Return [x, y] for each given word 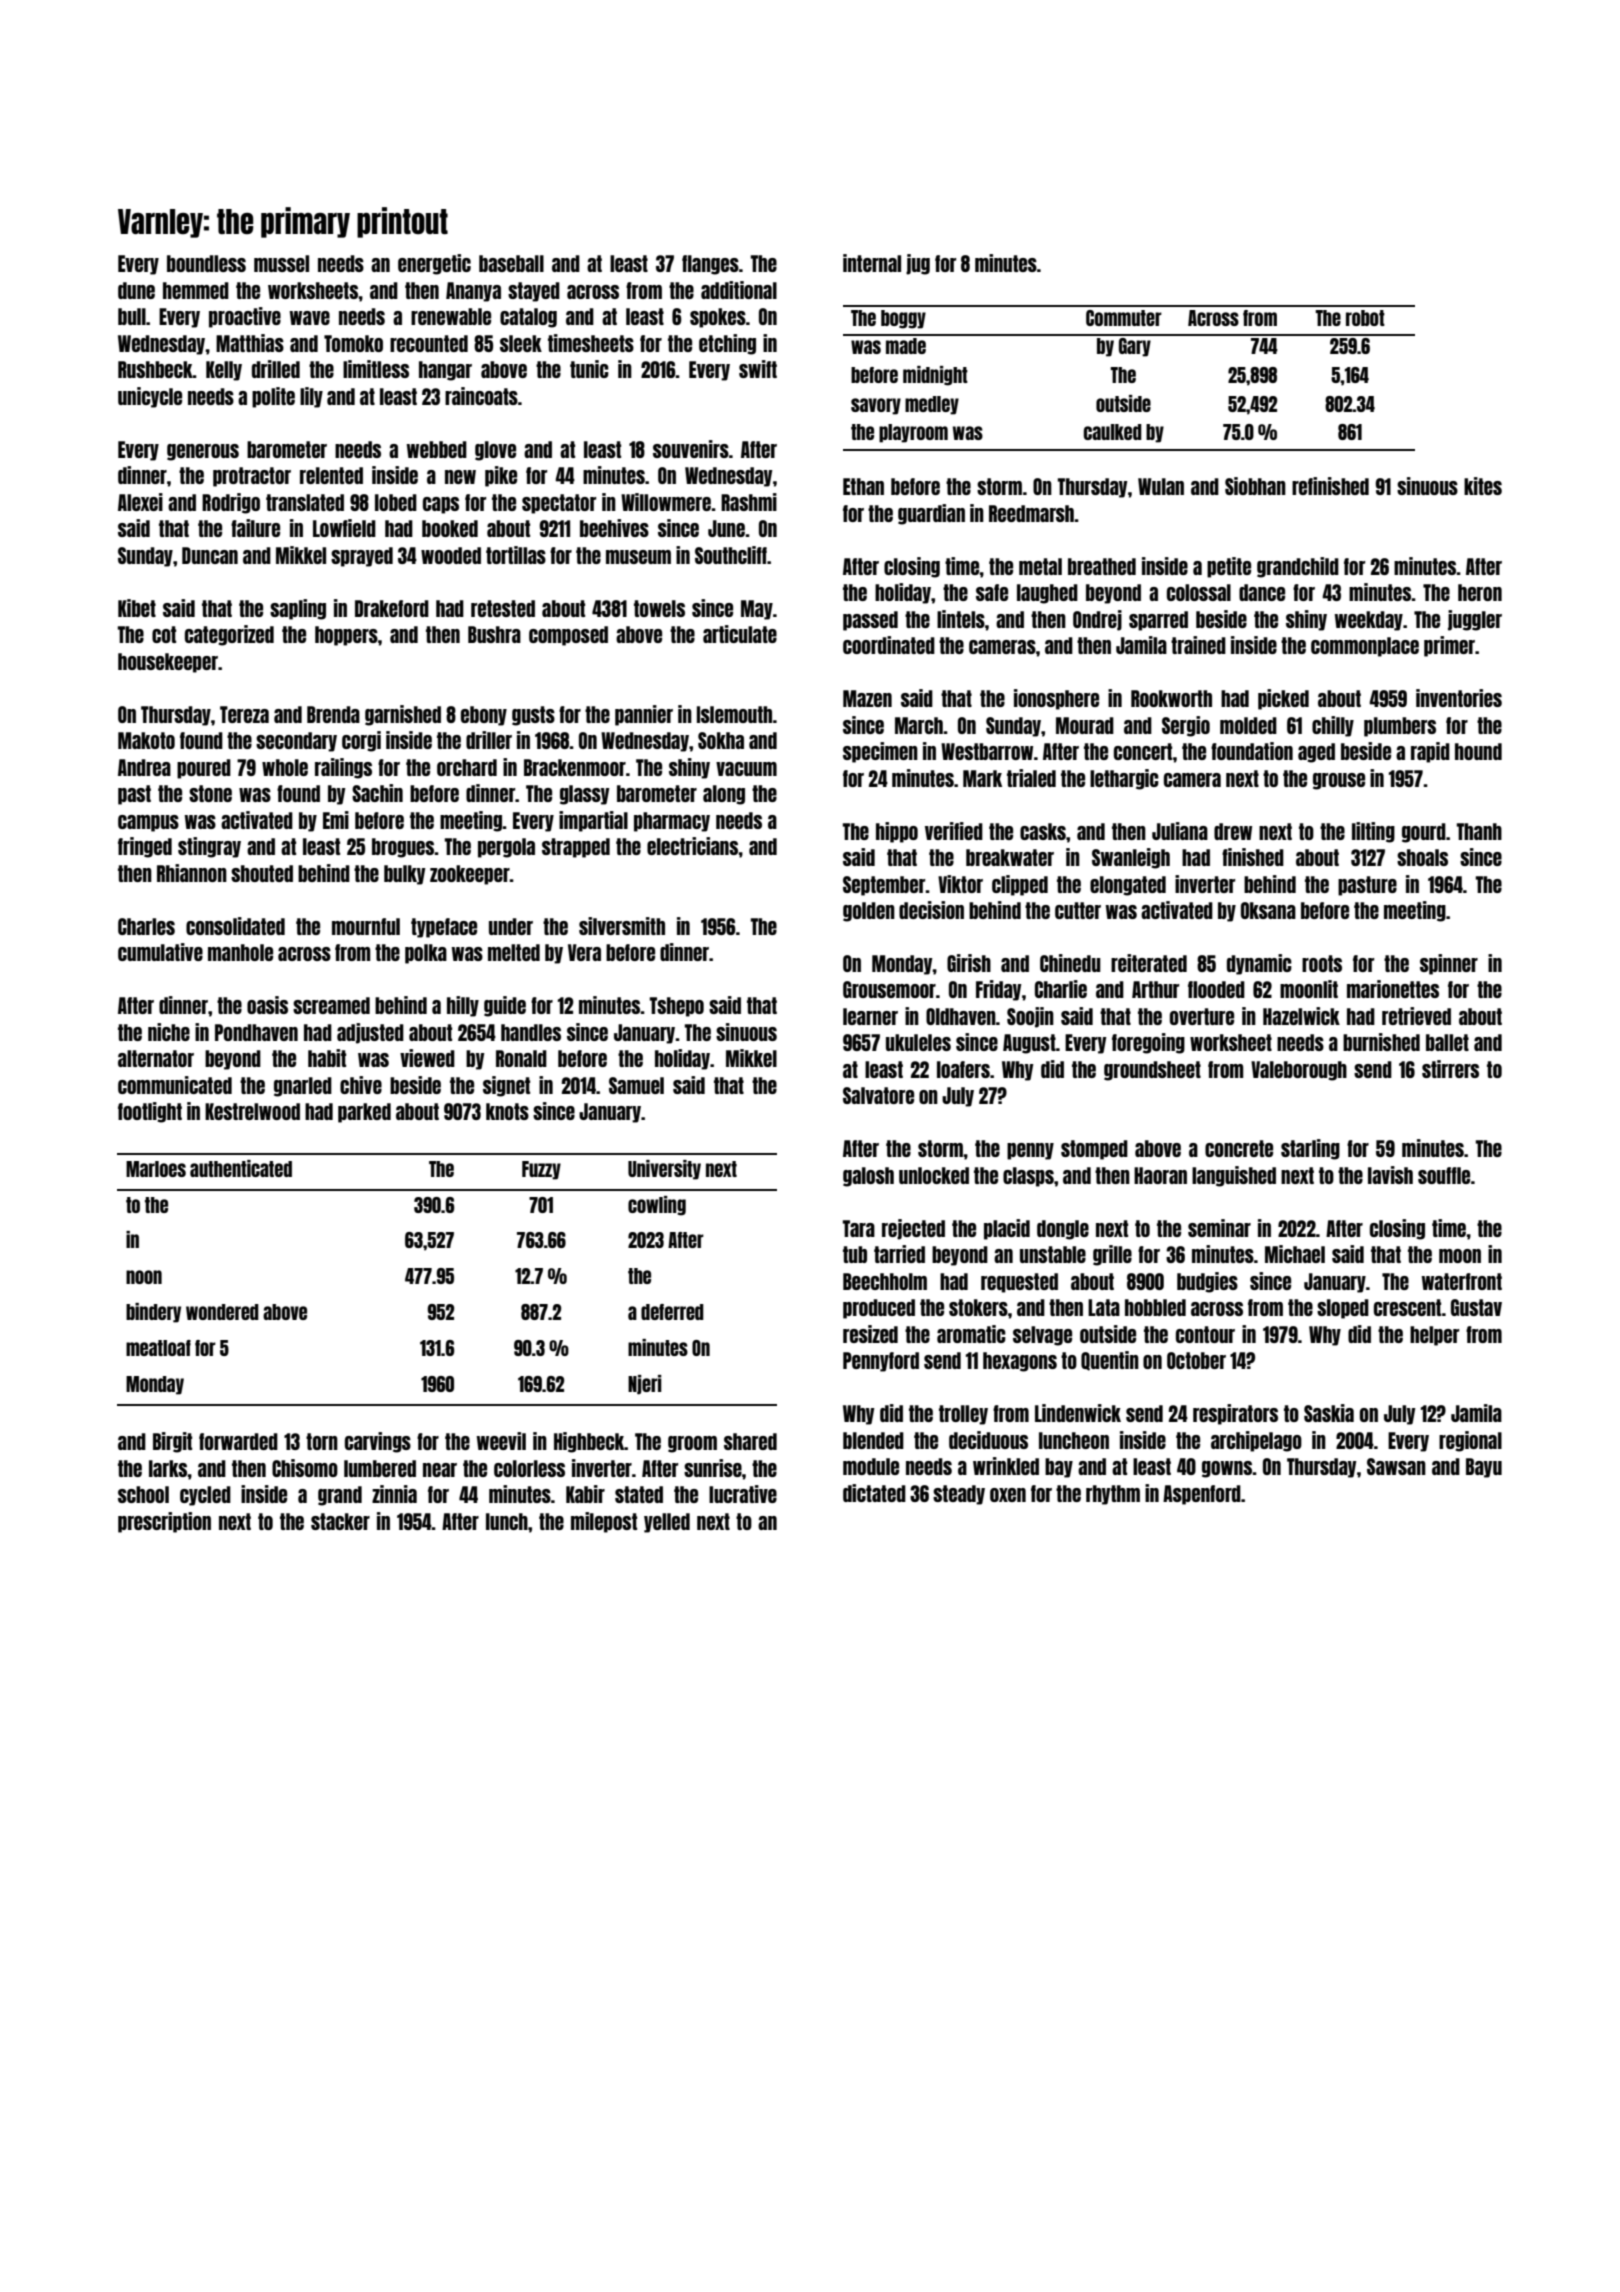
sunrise [713, 1468]
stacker [340, 1521]
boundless [206, 263]
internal [872, 263]
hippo [897, 832]
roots [1322, 963]
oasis [267, 1005]
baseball [511, 263]
